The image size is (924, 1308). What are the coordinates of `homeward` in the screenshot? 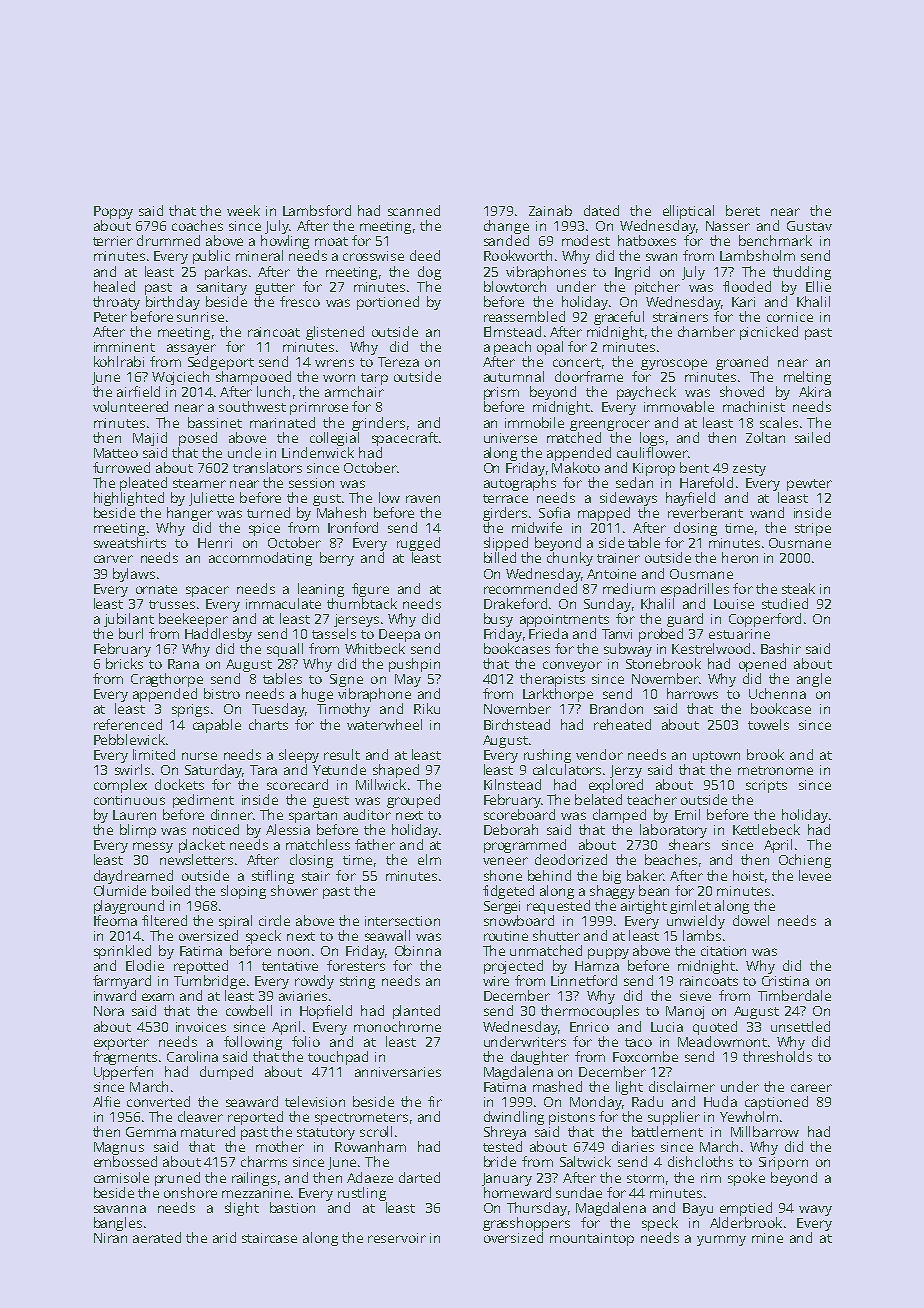 It's located at (517, 1192).
